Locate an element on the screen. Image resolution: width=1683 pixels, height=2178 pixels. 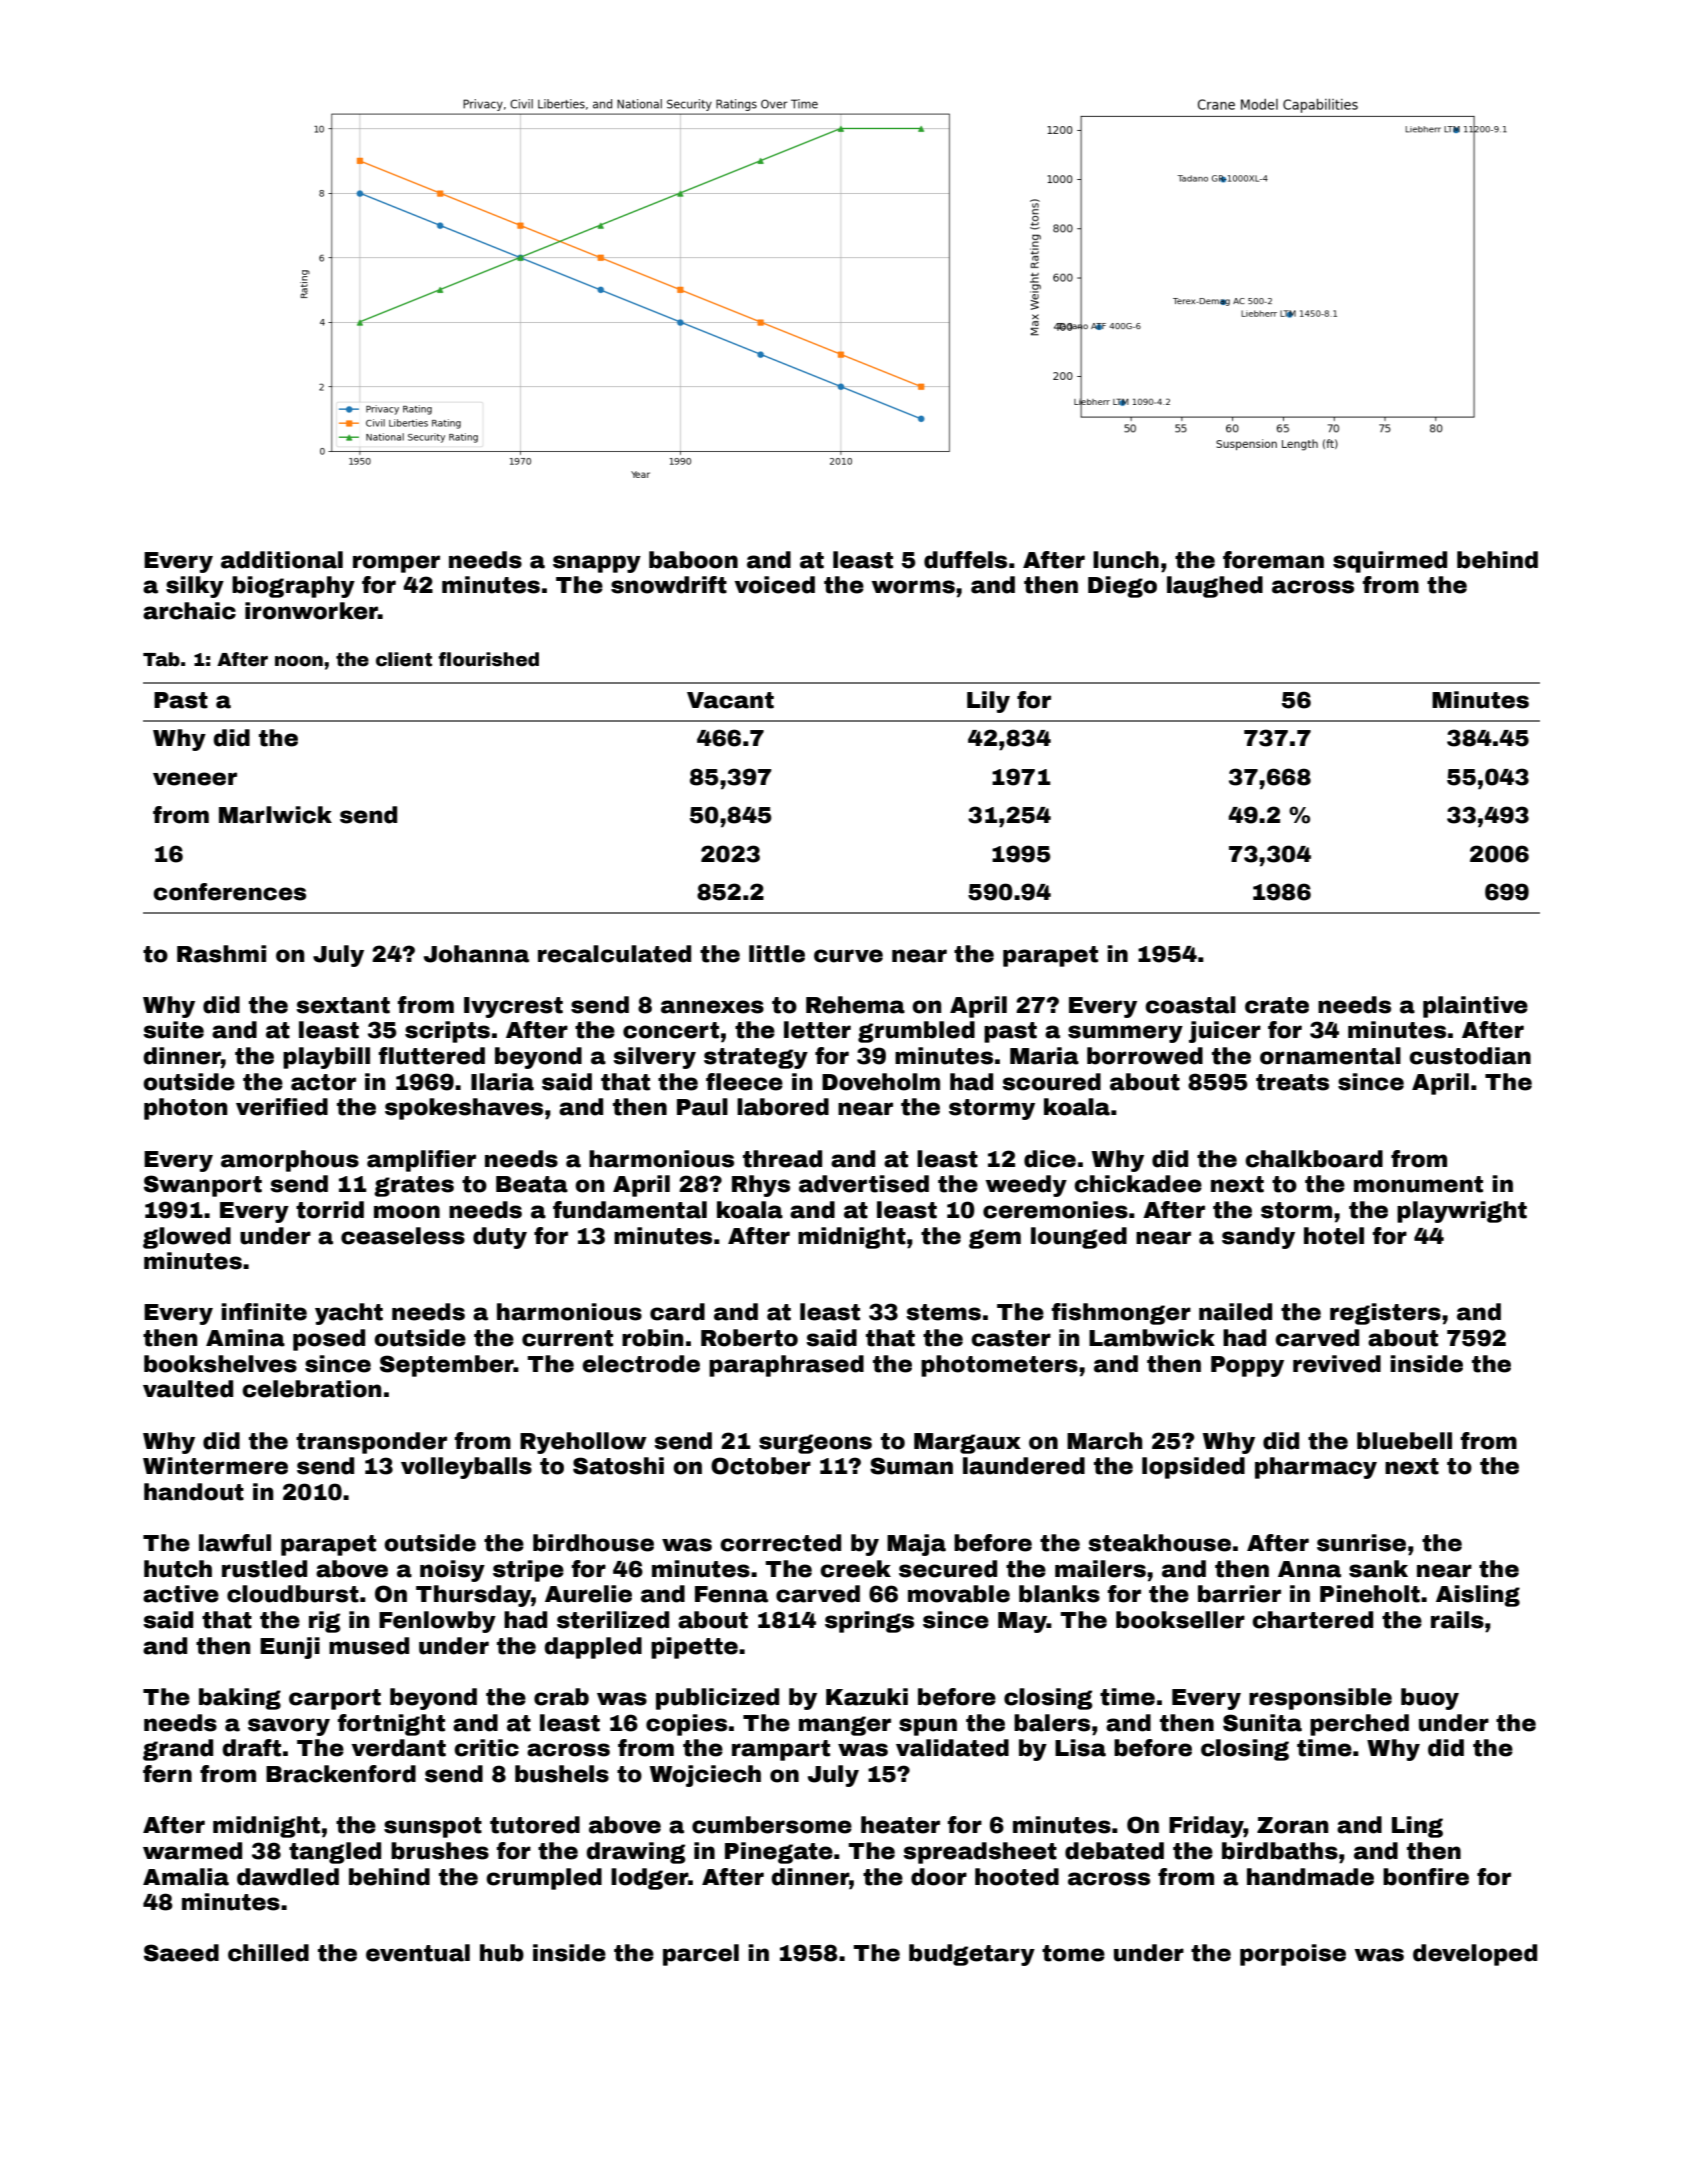
suite is located at coordinates (173, 1030).
